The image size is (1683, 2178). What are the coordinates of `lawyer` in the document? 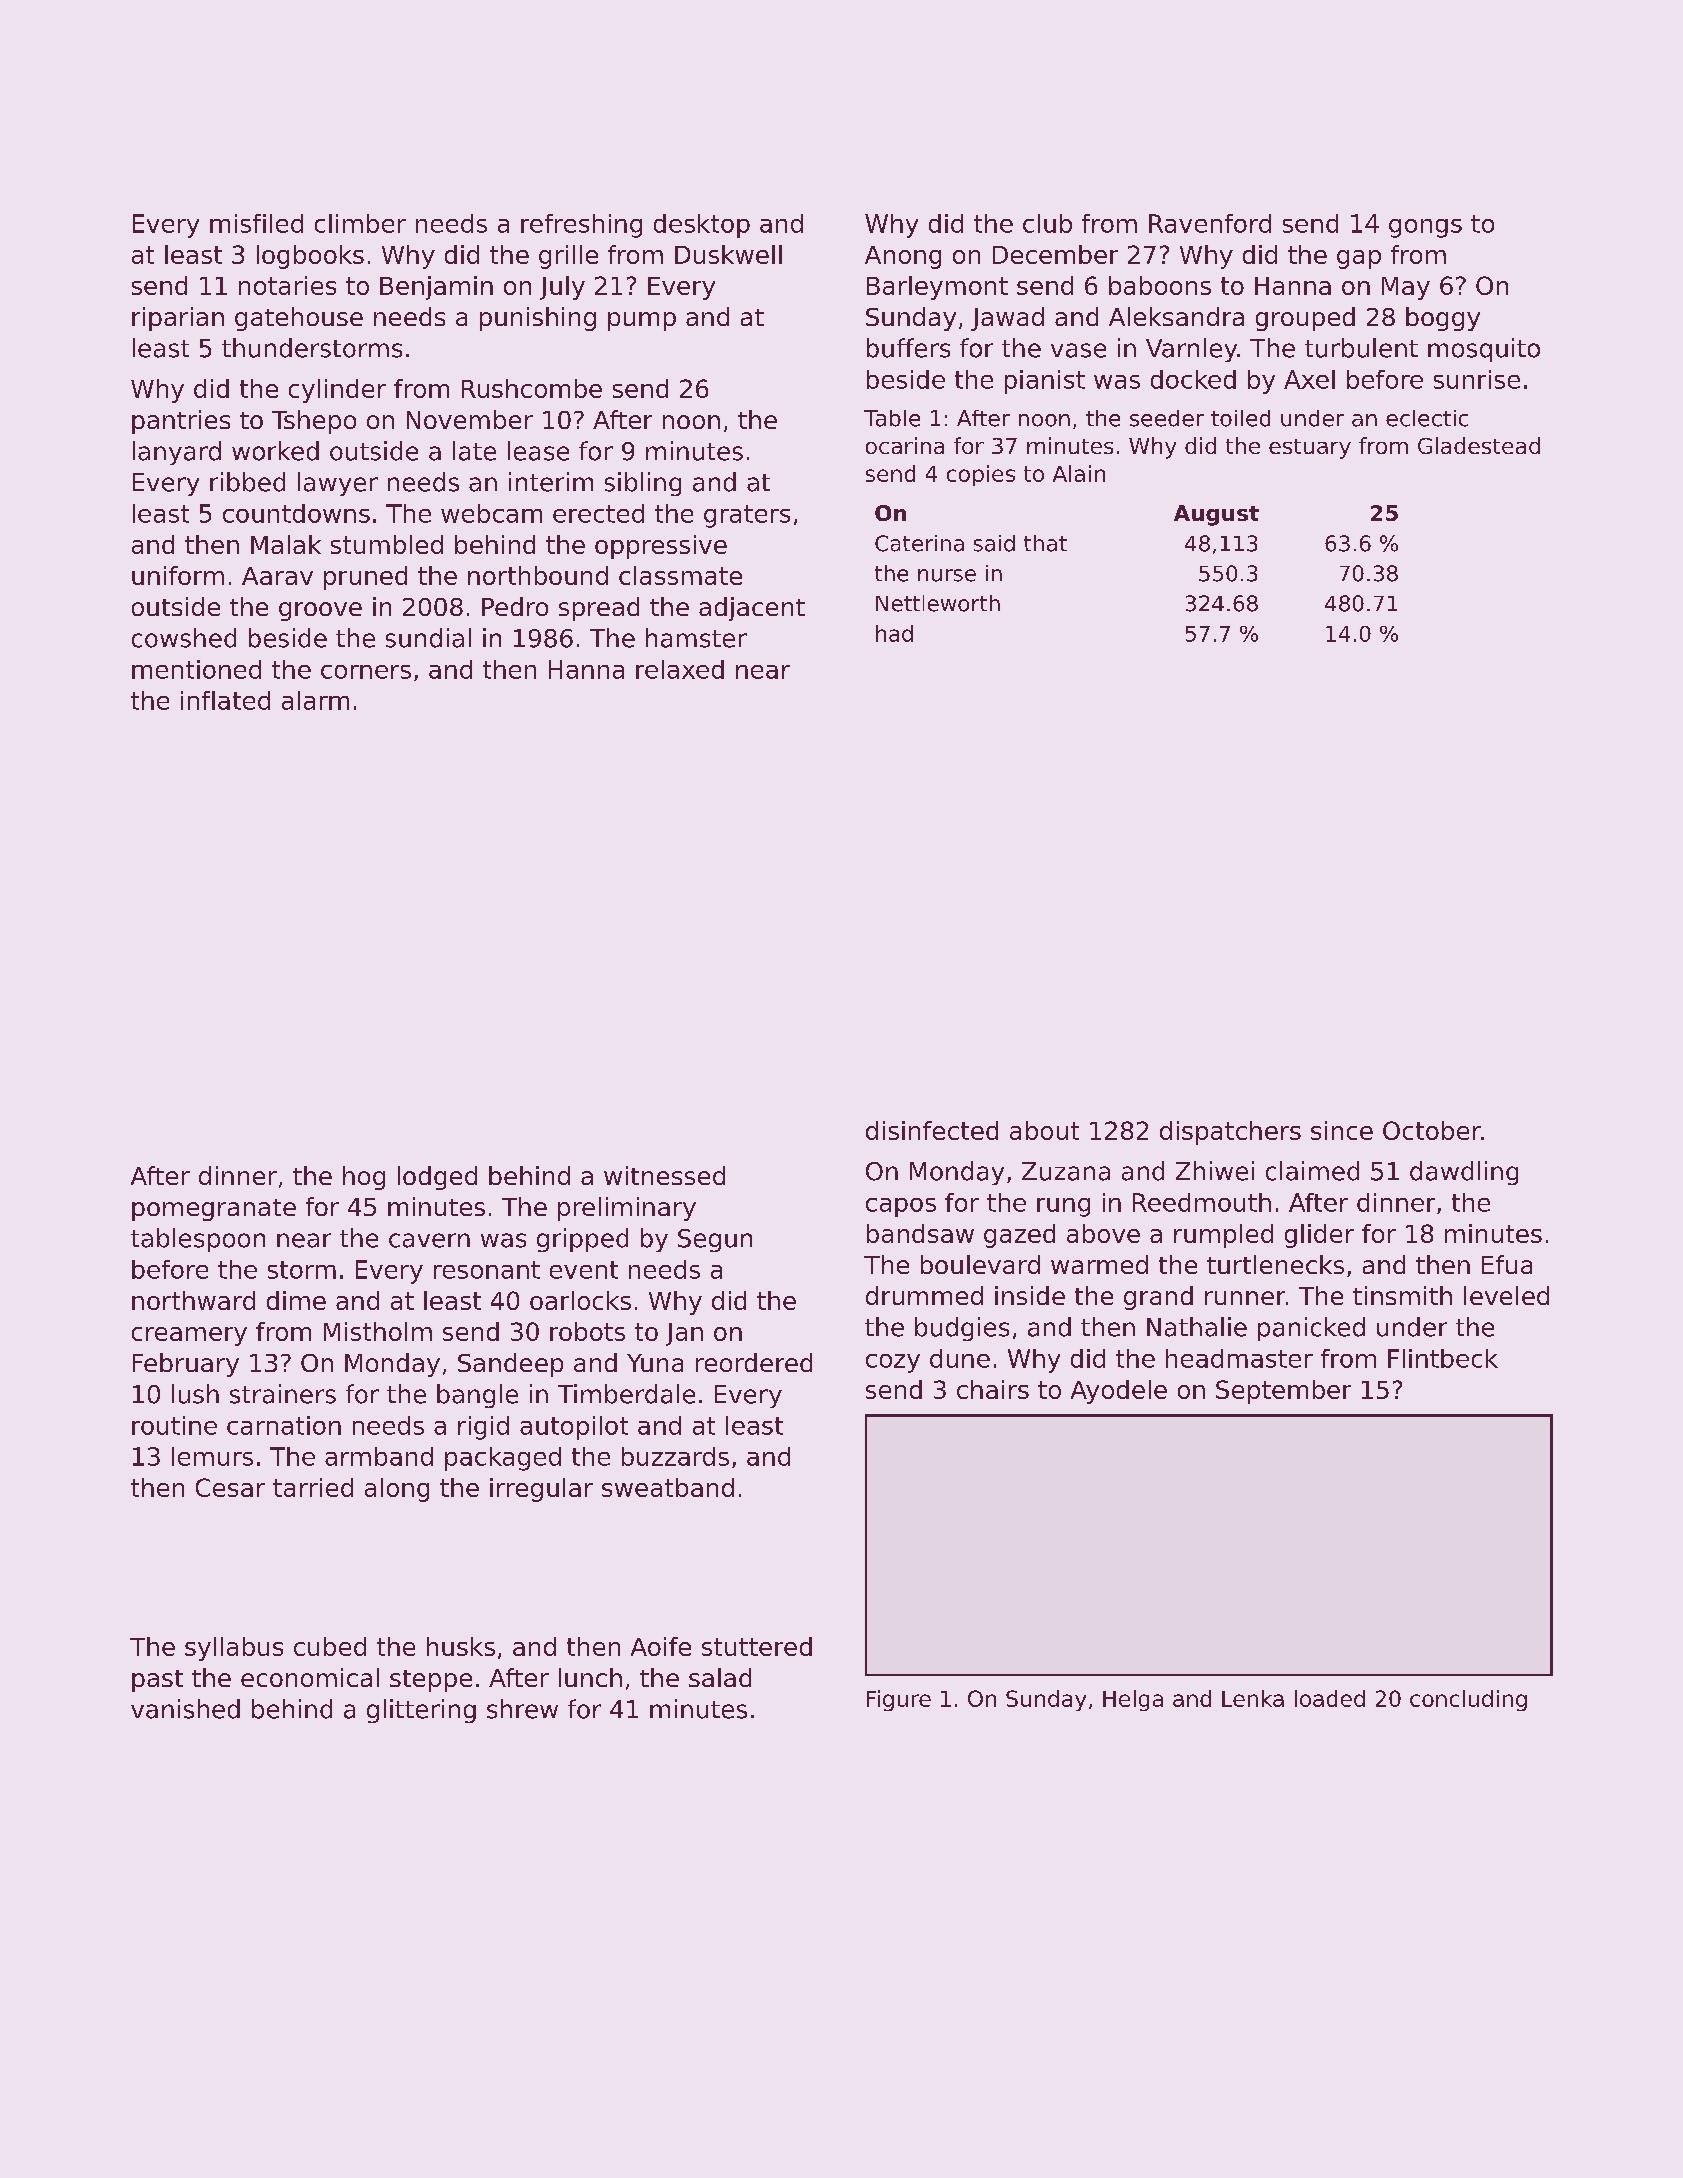 It's located at (338, 484).
